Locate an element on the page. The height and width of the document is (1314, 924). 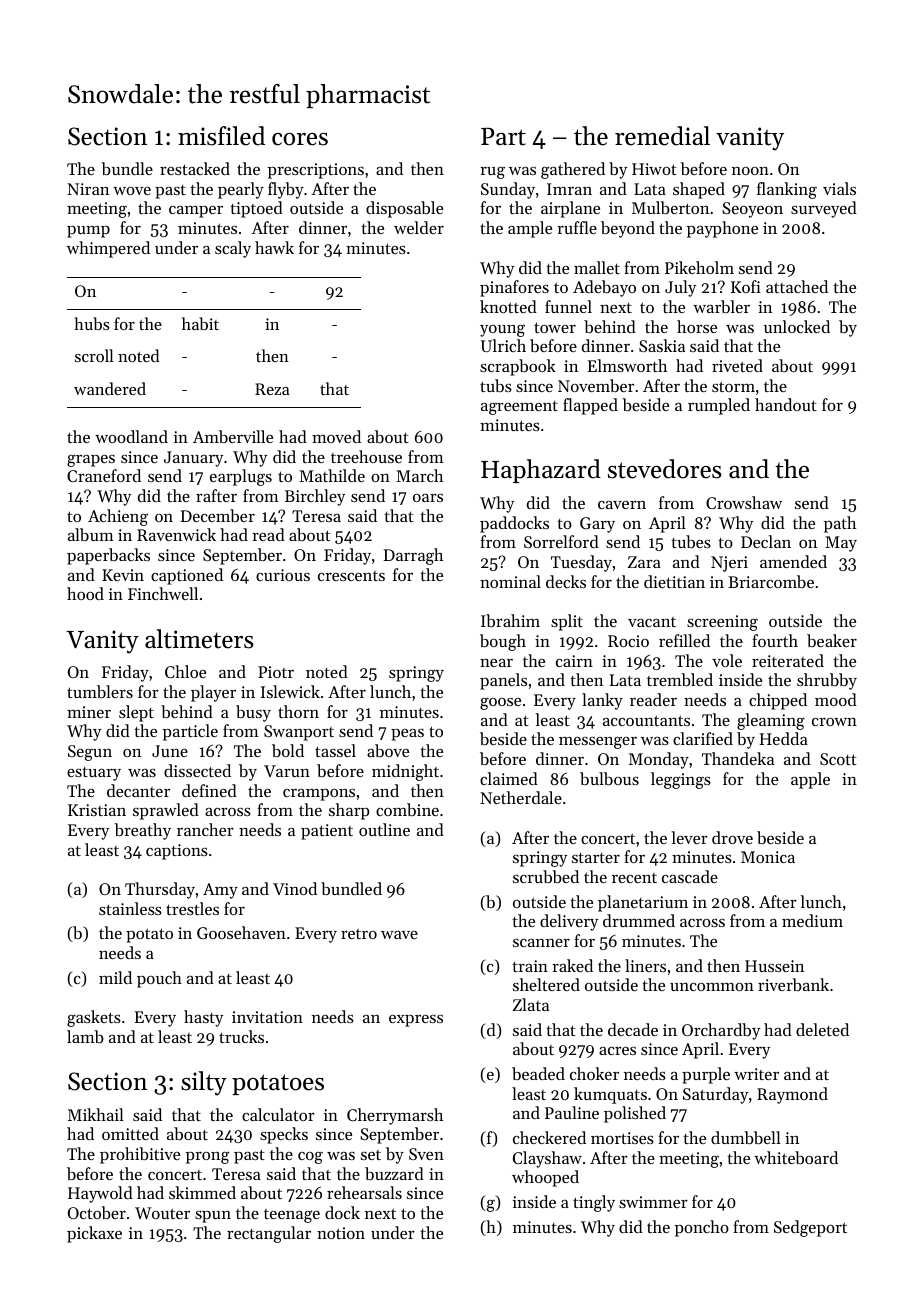
hood is located at coordinates (85, 593).
